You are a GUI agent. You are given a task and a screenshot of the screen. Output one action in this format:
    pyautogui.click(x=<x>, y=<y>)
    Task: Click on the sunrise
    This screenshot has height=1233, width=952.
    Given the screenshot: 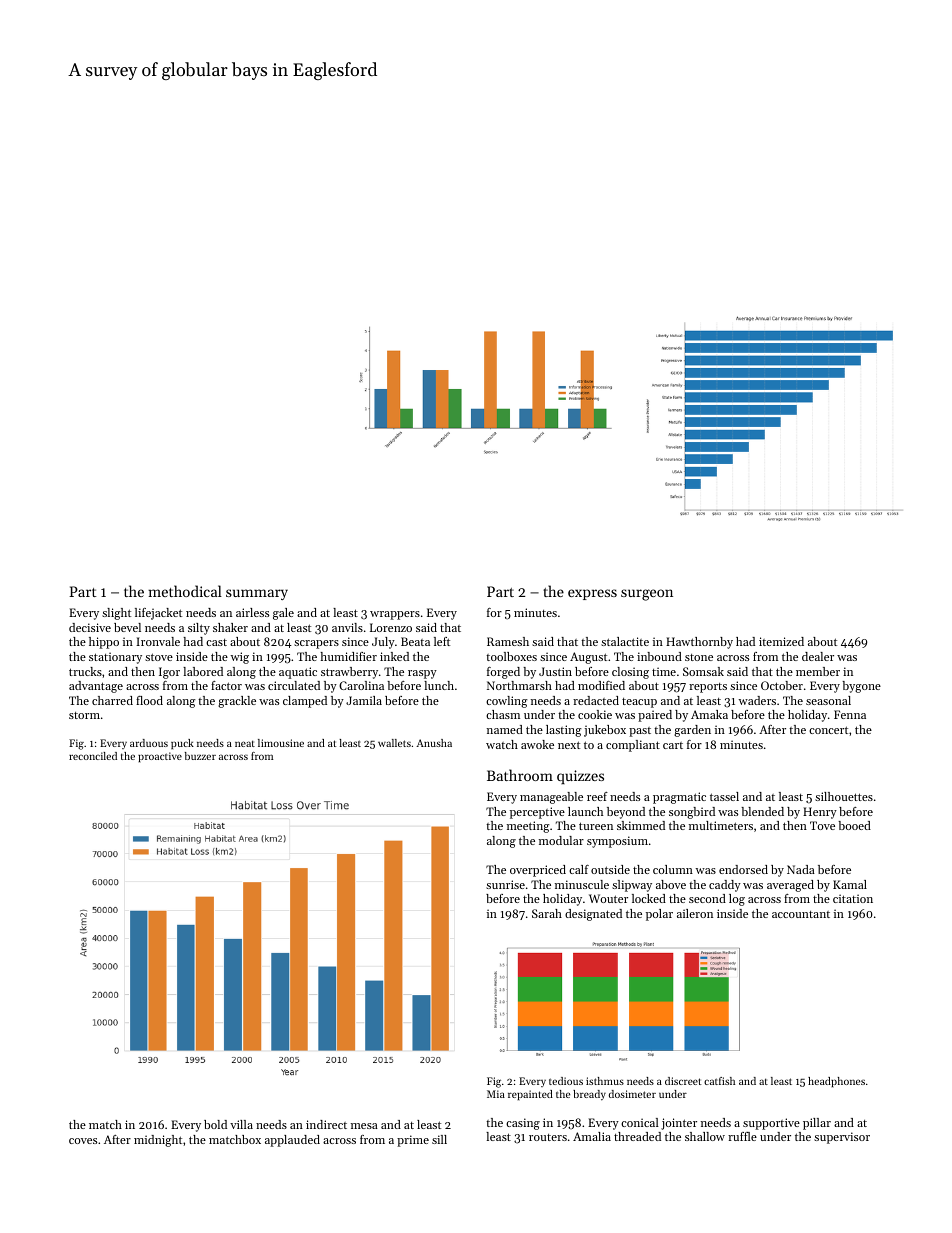 What is the action you would take?
    pyautogui.click(x=505, y=884)
